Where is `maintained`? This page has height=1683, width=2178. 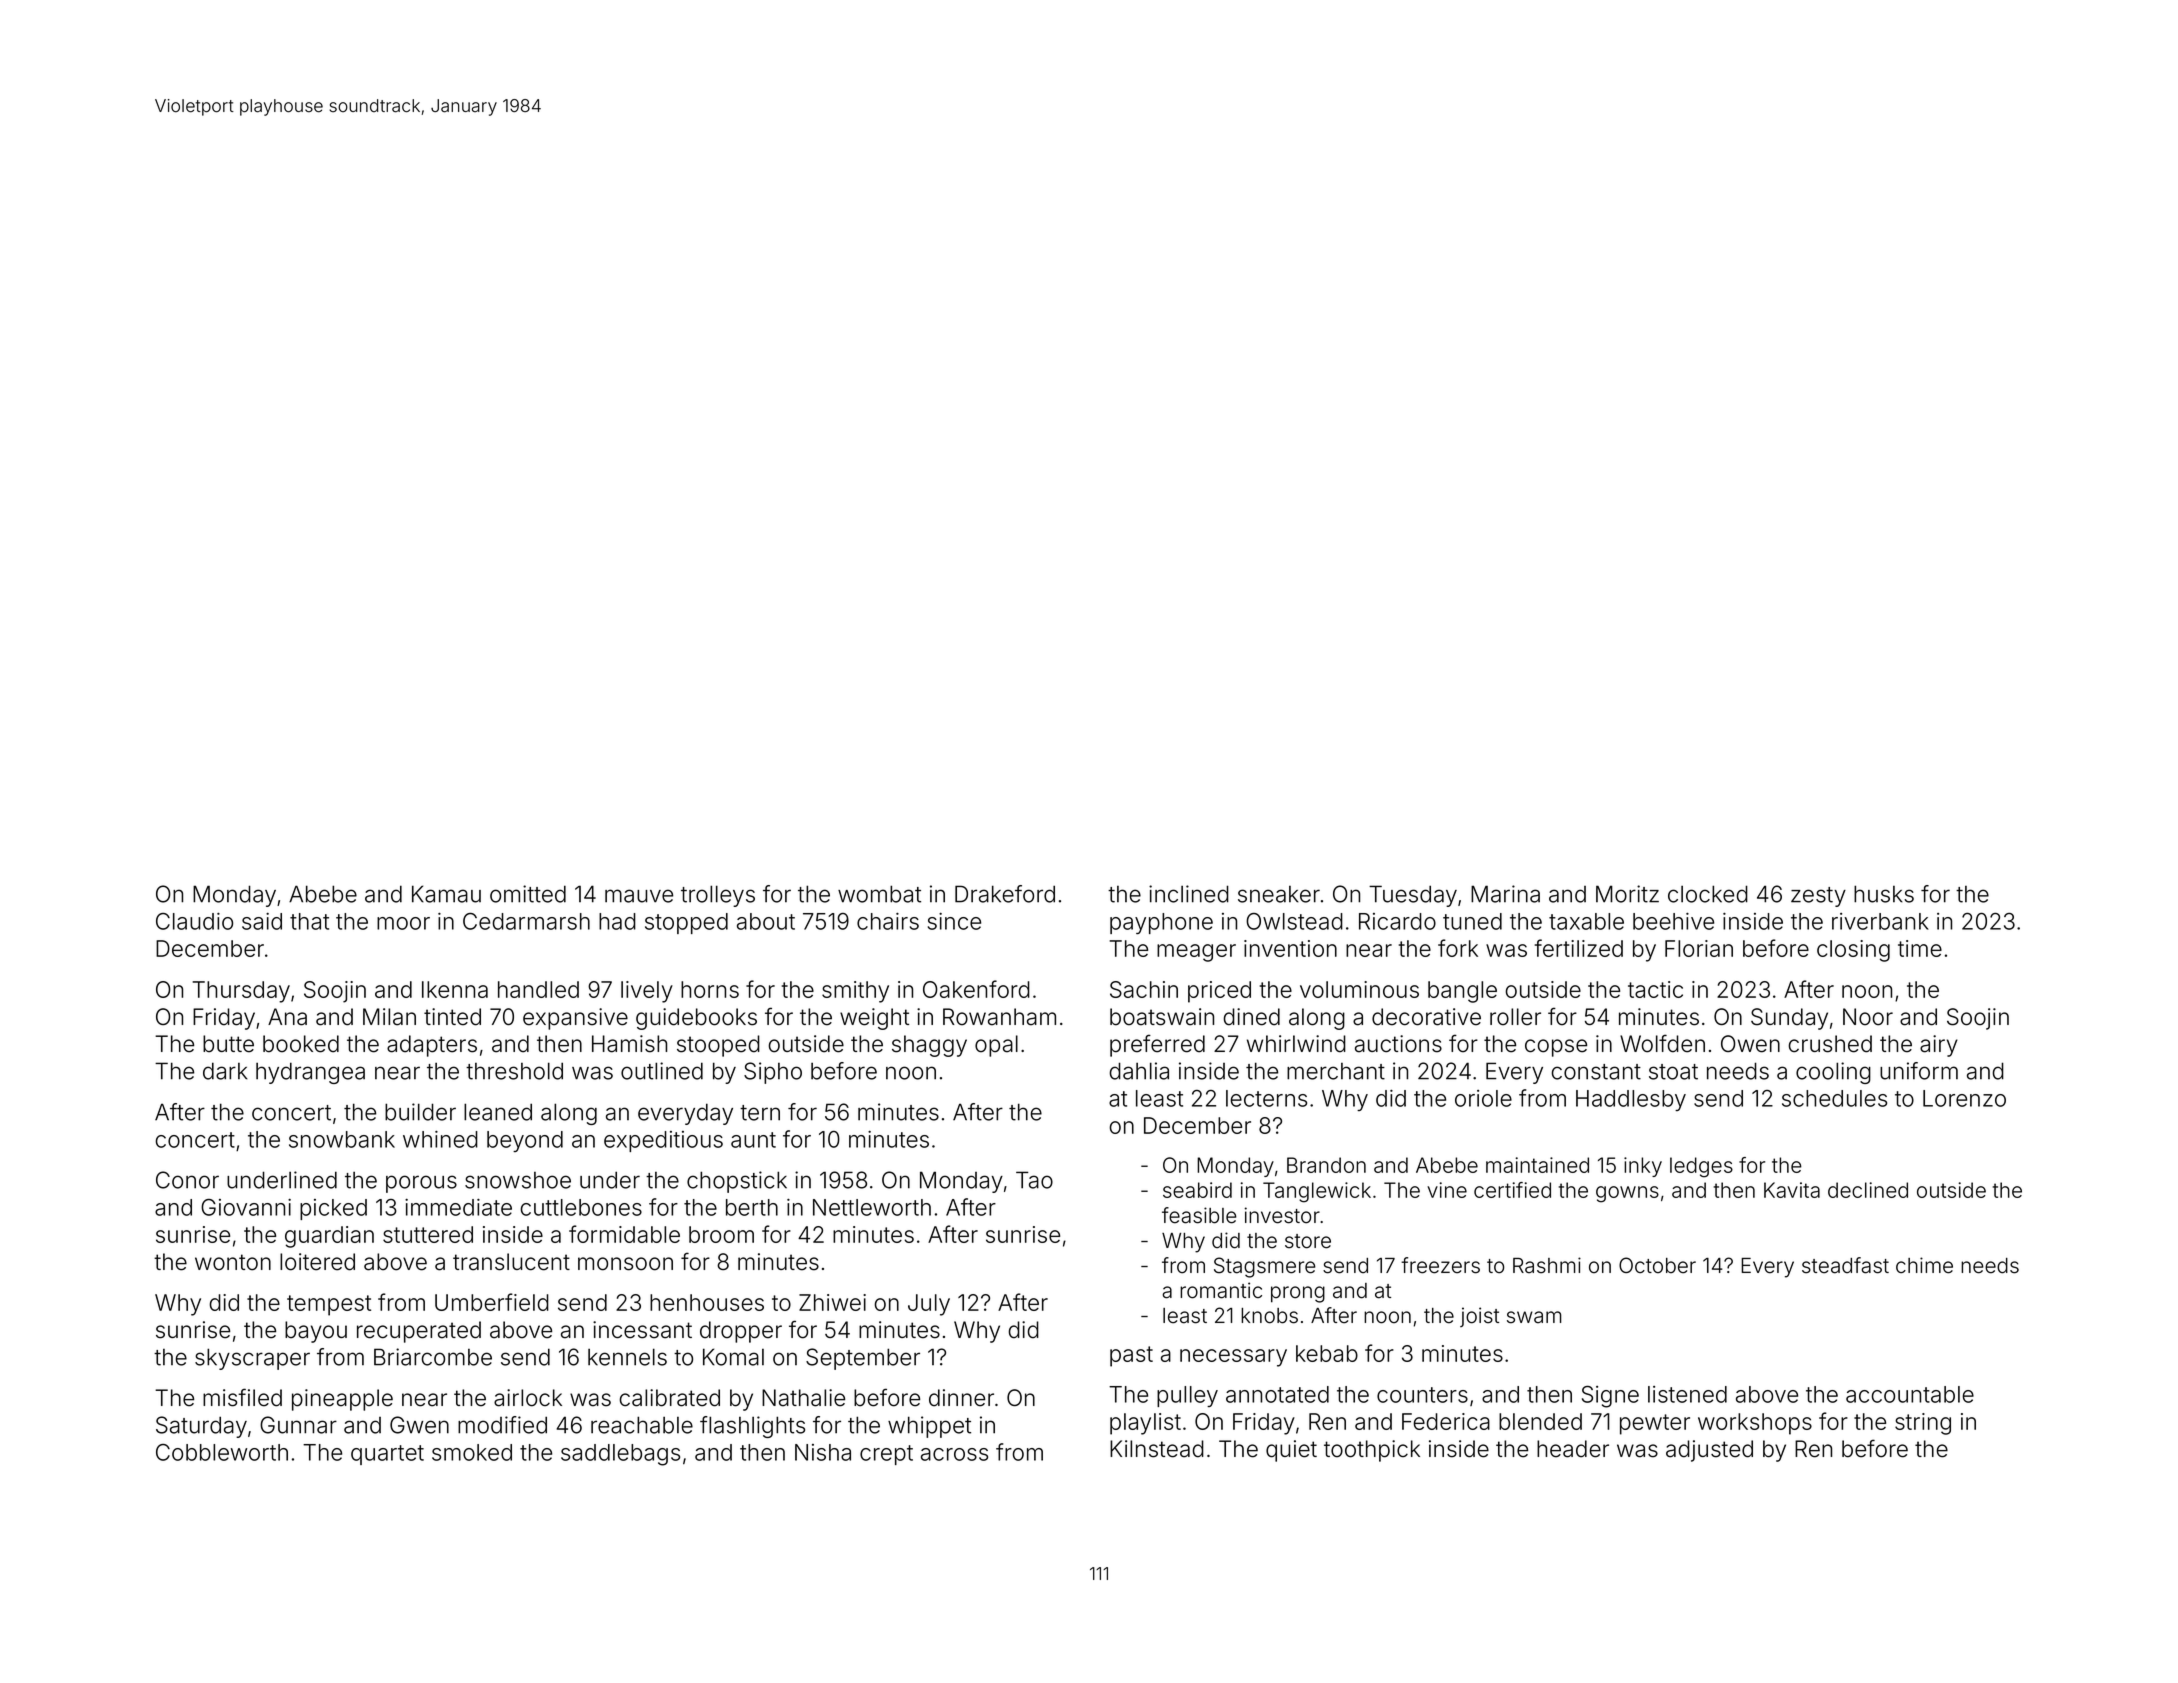
maintained is located at coordinates (1537, 1165).
